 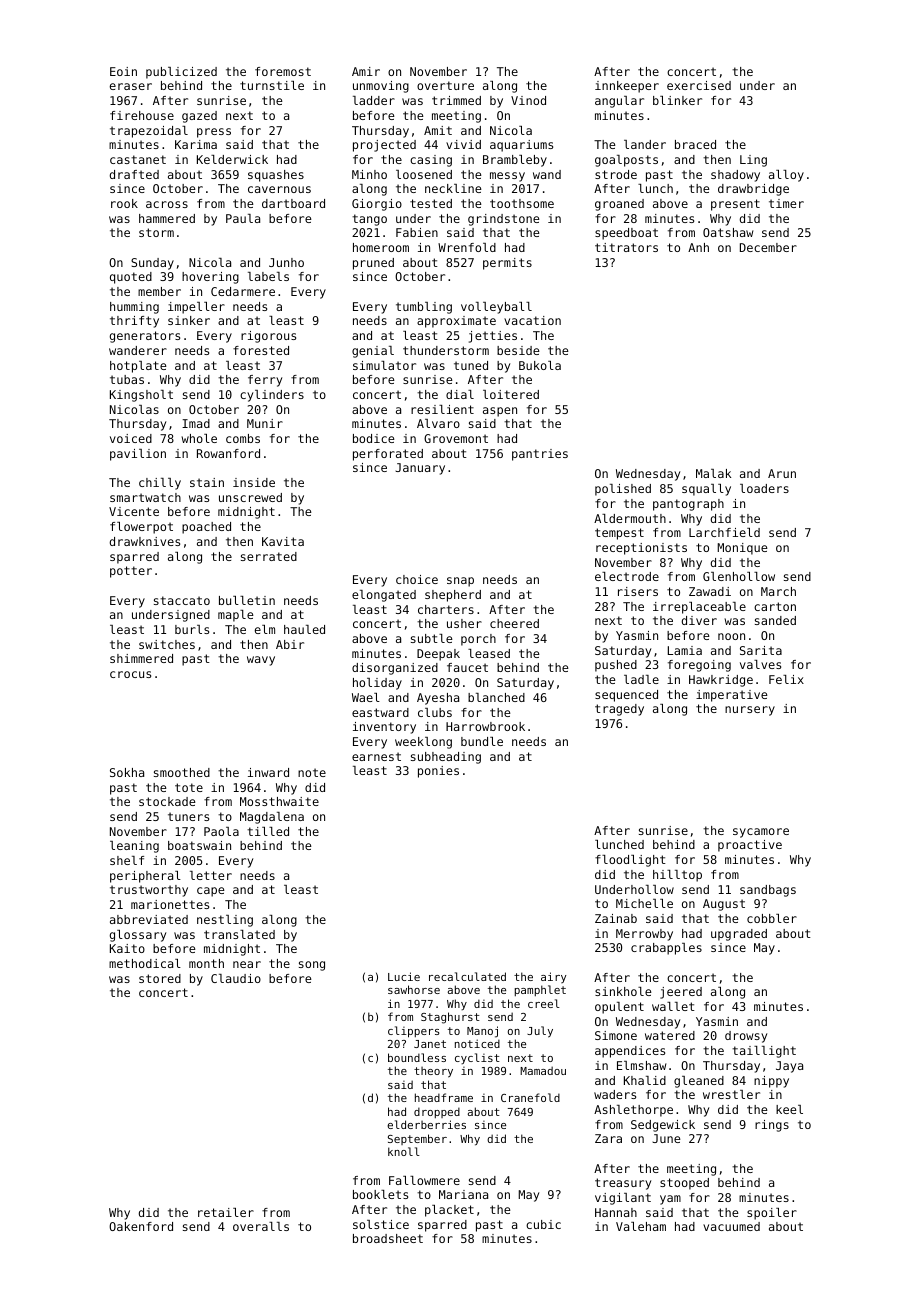 I want to click on sandbags, so click(x=768, y=891).
